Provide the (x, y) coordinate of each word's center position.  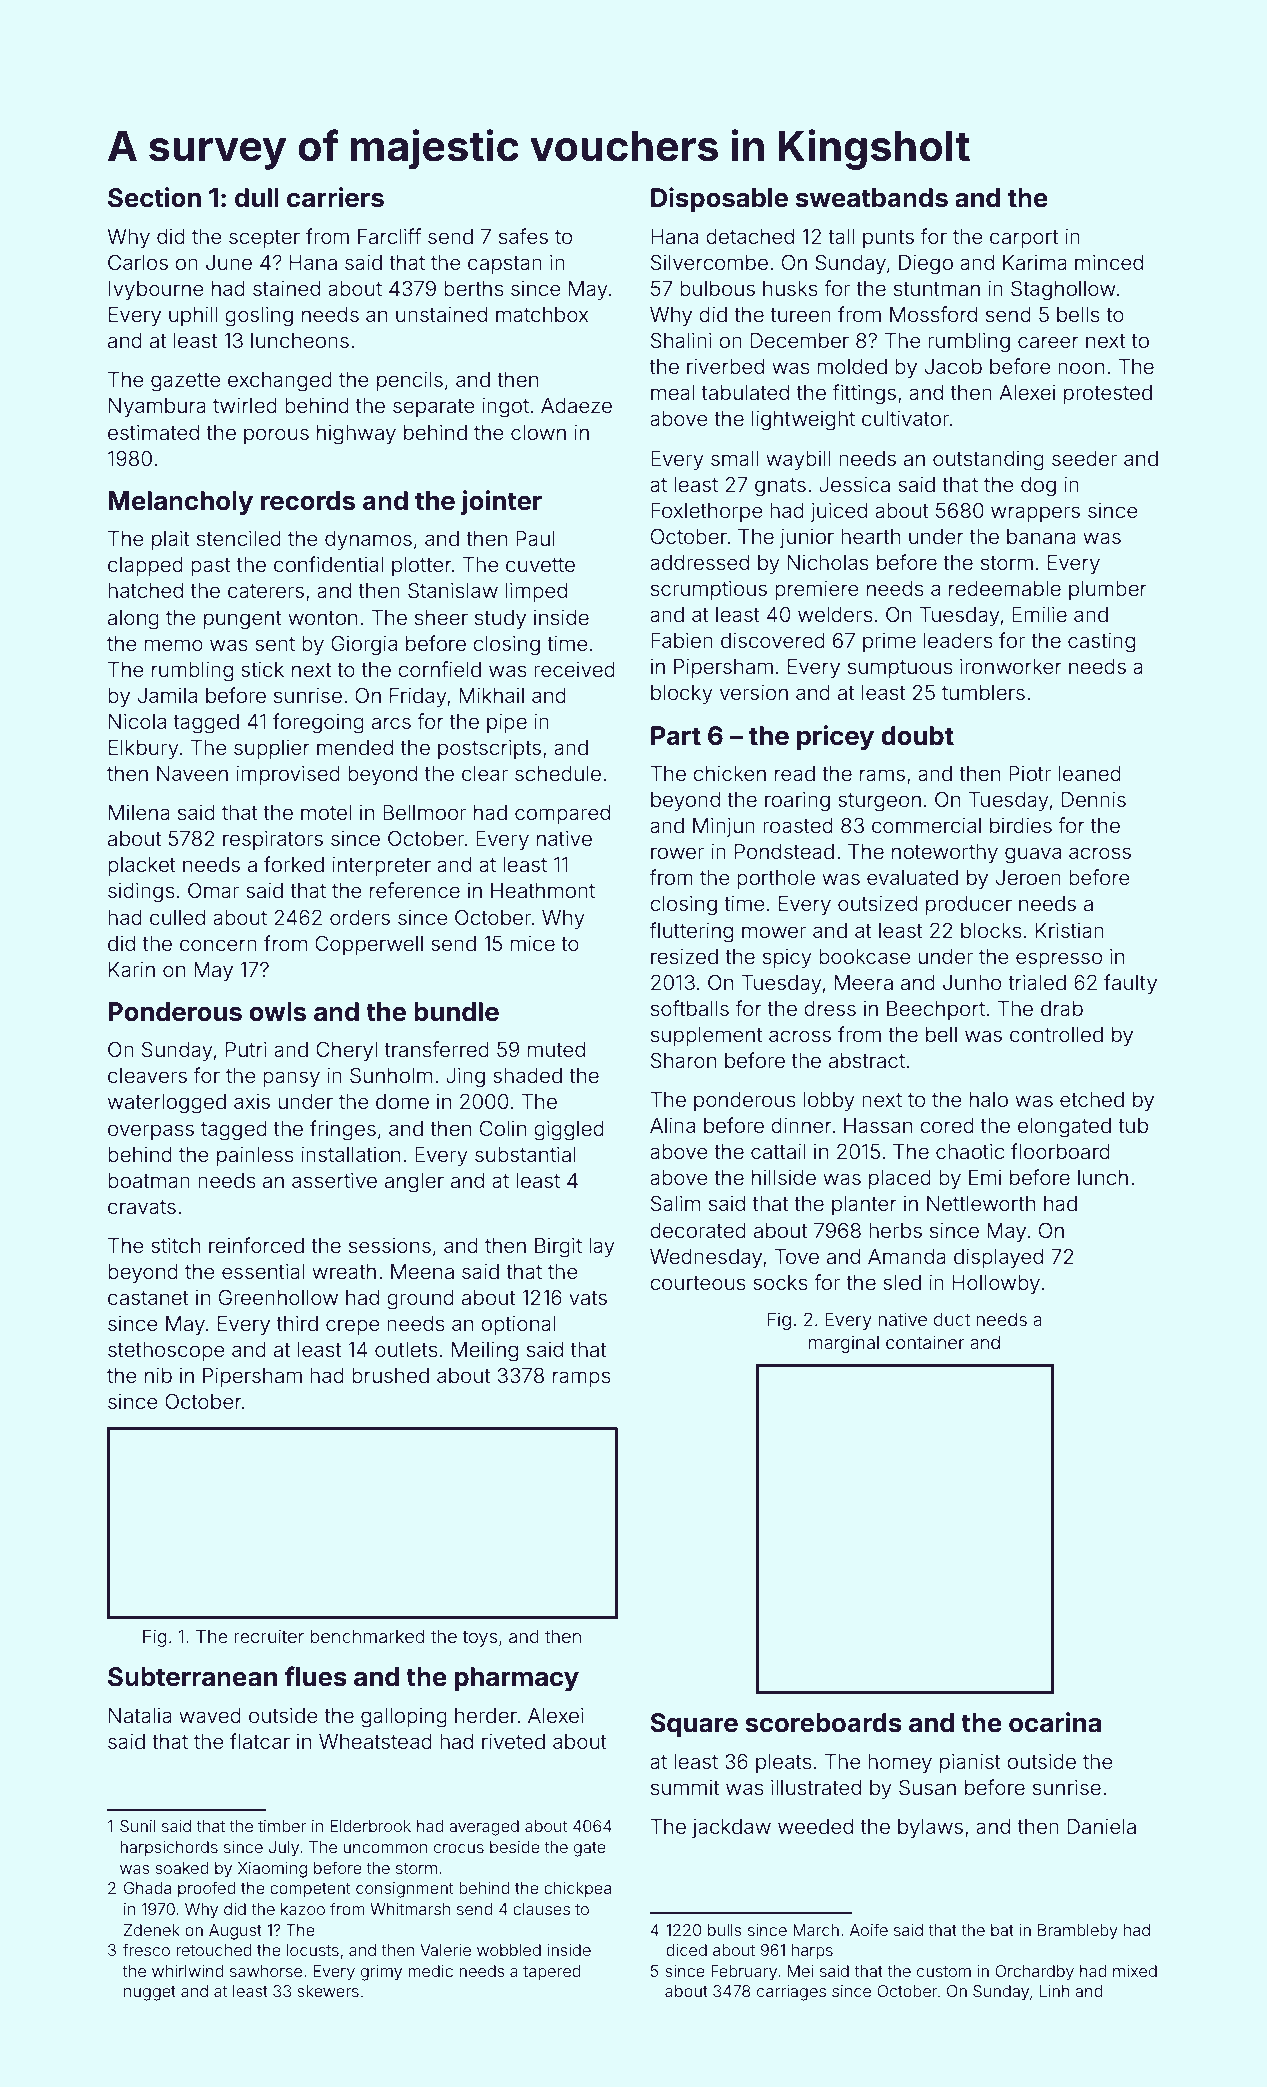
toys (479, 1639)
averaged (484, 1828)
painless (255, 1156)
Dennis (1094, 800)
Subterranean (192, 1677)
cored (947, 1125)
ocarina (1055, 1722)
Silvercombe (709, 262)
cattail (778, 1151)
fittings (864, 394)
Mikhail (491, 695)
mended (355, 748)
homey (900, 1764)
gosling (259, 317)
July (284, 1849)
